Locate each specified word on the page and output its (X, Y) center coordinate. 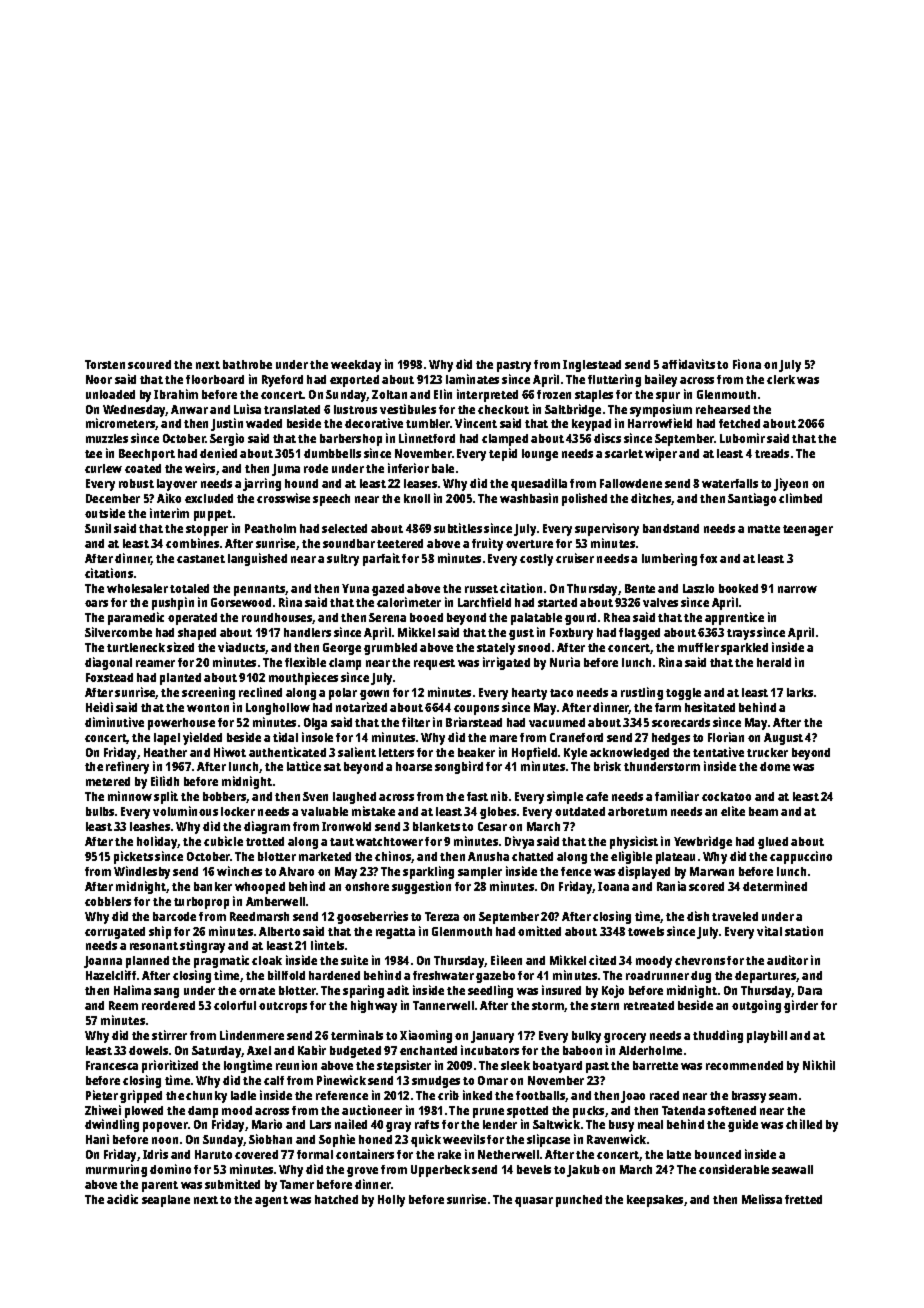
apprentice (734, 618)
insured (561, 990)
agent (271, 1201)
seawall (792, 1169)
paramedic (136, 618)
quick (426, 1140)
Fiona (747, 364)
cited (602, 960)
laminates (472, 379)
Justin (227, 424)
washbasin (529, 498)
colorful (235, 1005)
